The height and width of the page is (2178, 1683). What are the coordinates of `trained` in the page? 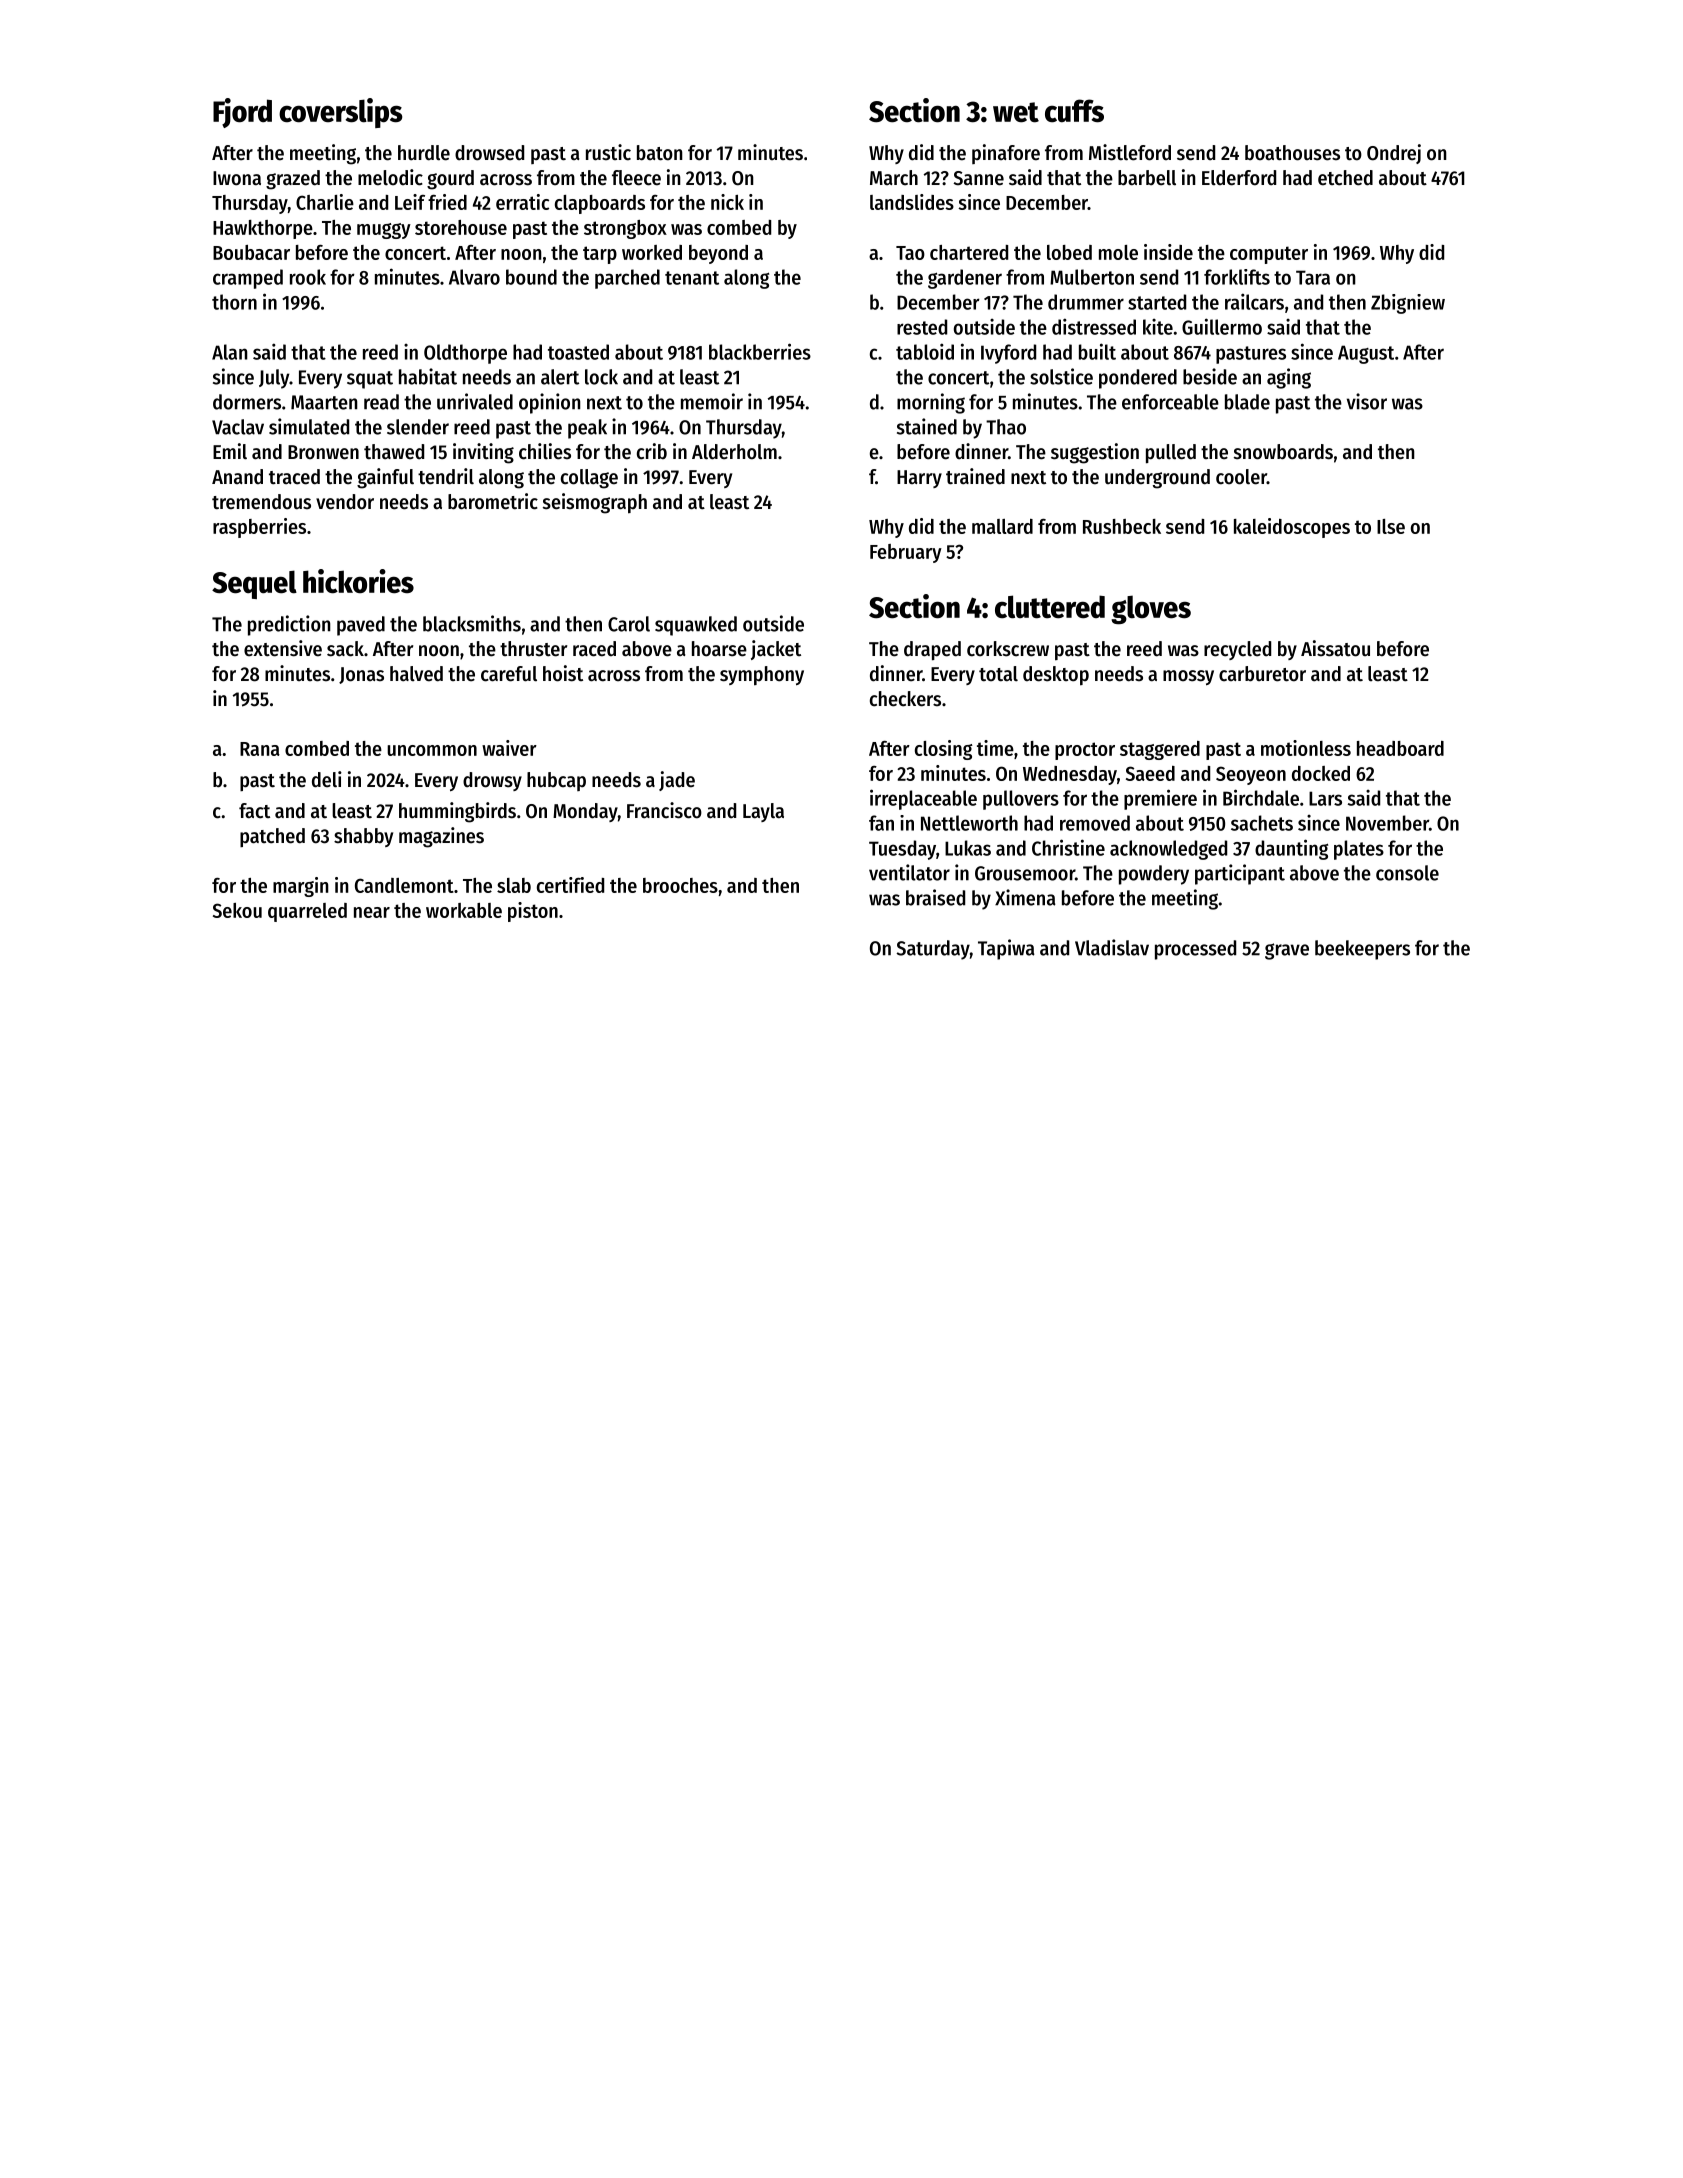 It's located at (975, 476).
